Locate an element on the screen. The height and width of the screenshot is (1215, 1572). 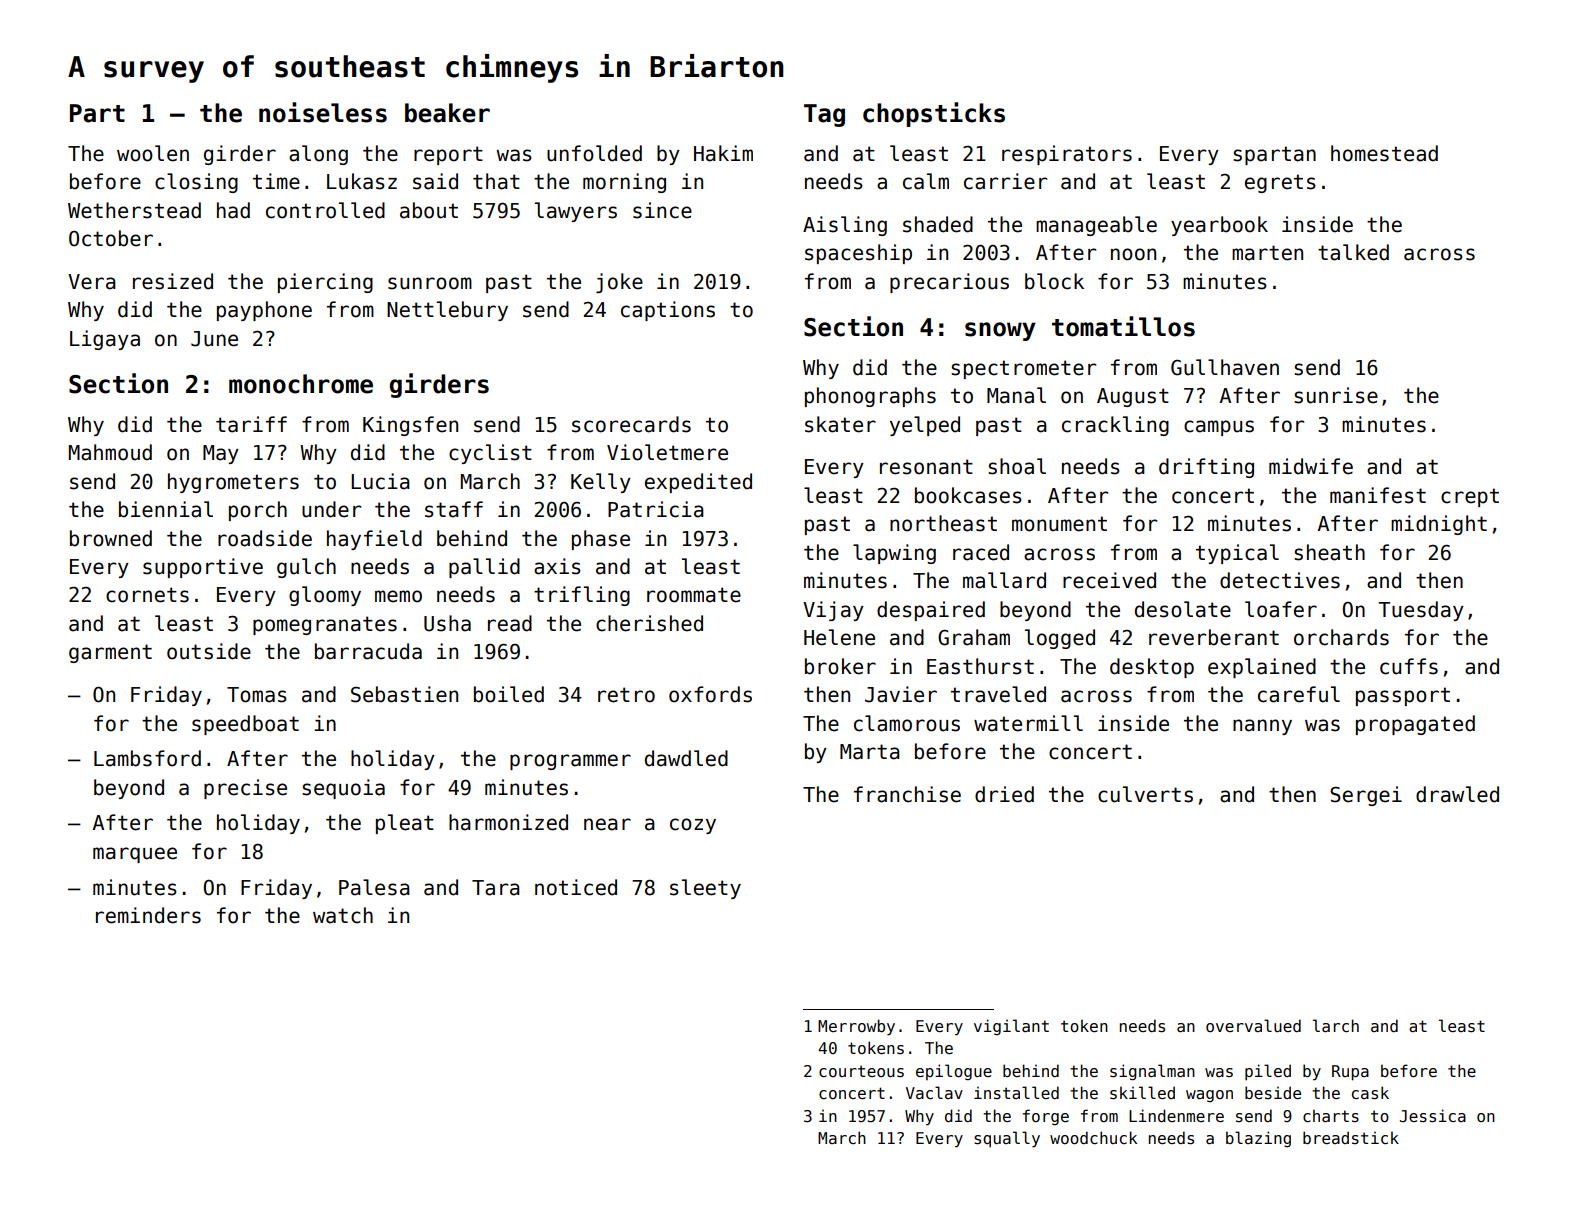
noiseless is located at coordinates (323, 112).
